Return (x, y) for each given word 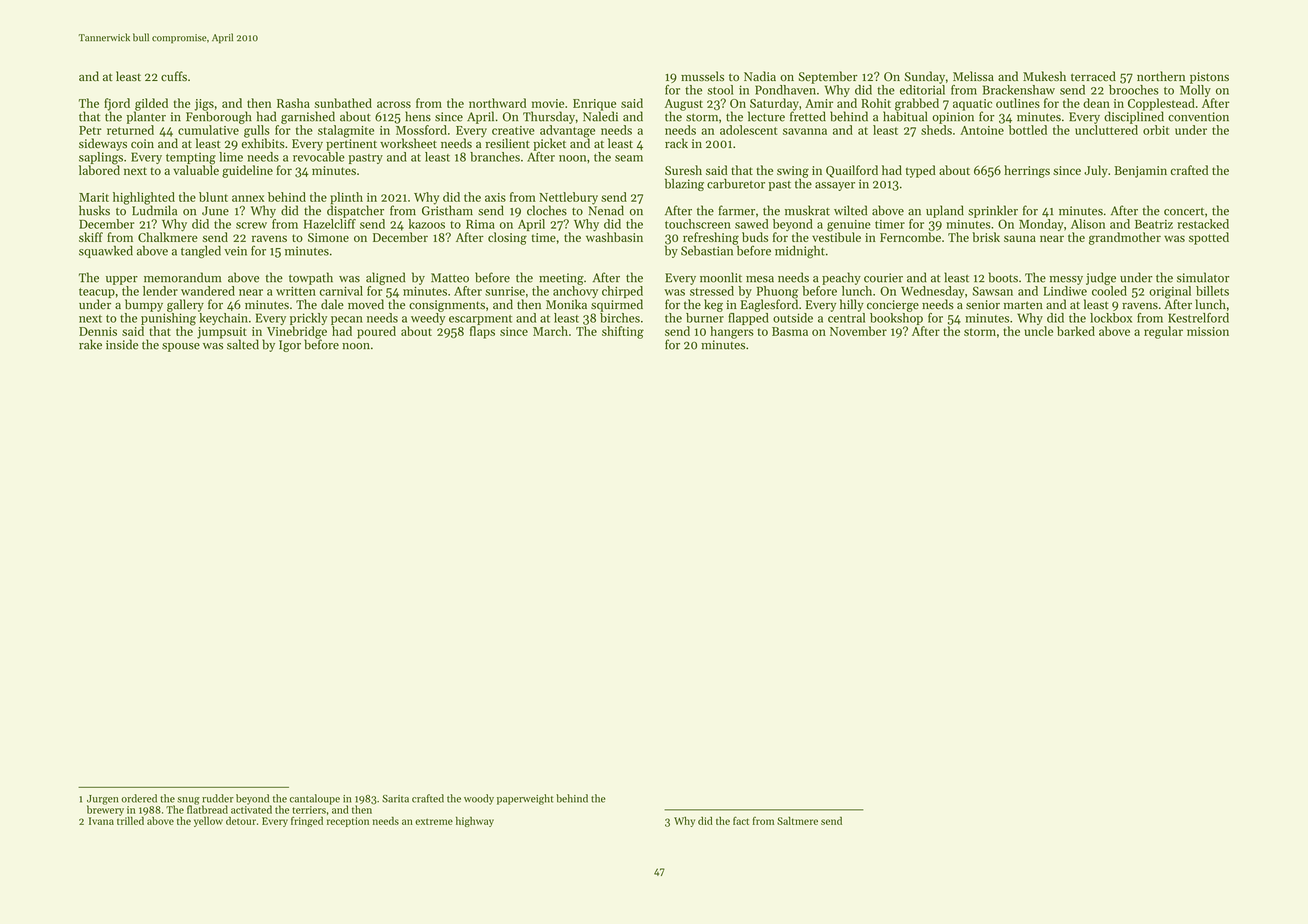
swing (793, 172)
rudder (218, 798)
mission (1208, 331)
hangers (732, 332)
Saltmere (797, 821)
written (296, 291)
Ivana (101, 821)
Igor (290, 346)
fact (741, 820)
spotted (1209, 238)
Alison (1088, 224)
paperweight (525, 799)
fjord (117, 104)
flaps (482, 332)
